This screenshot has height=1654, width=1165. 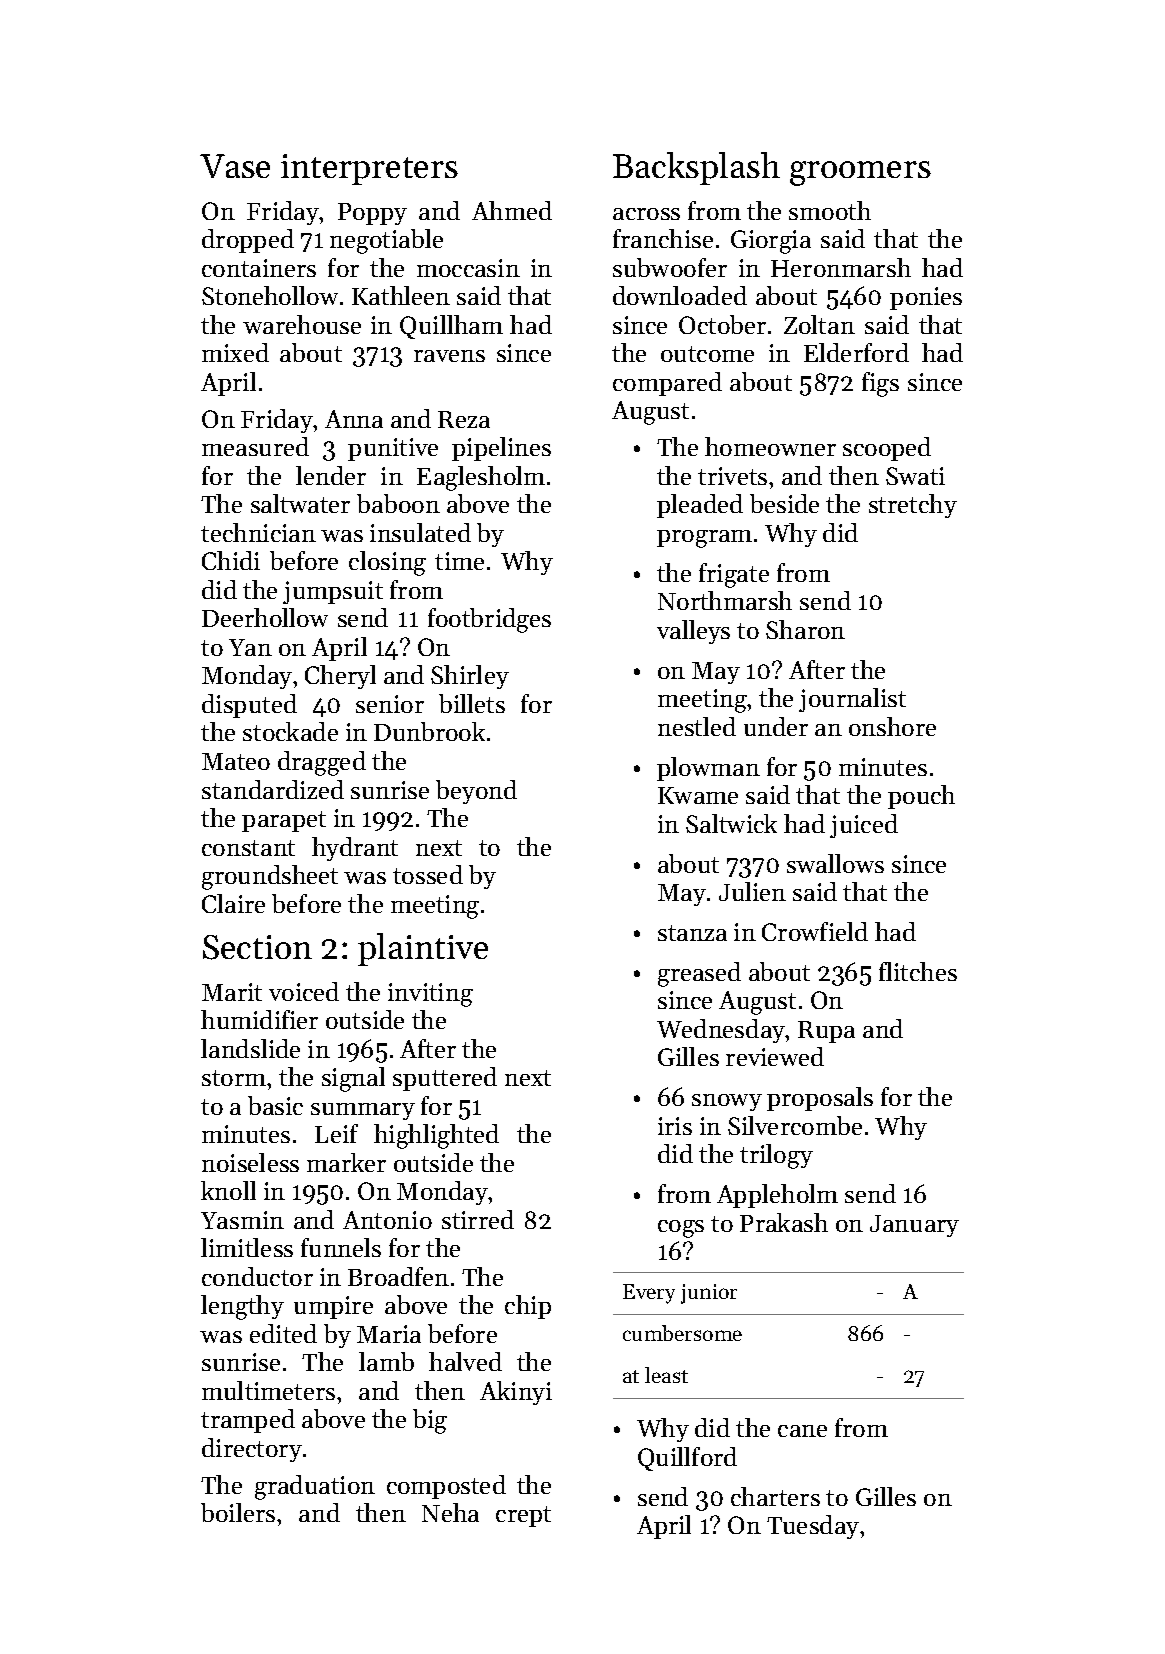 I want to click on Vase, so click(x=235, y=166).
